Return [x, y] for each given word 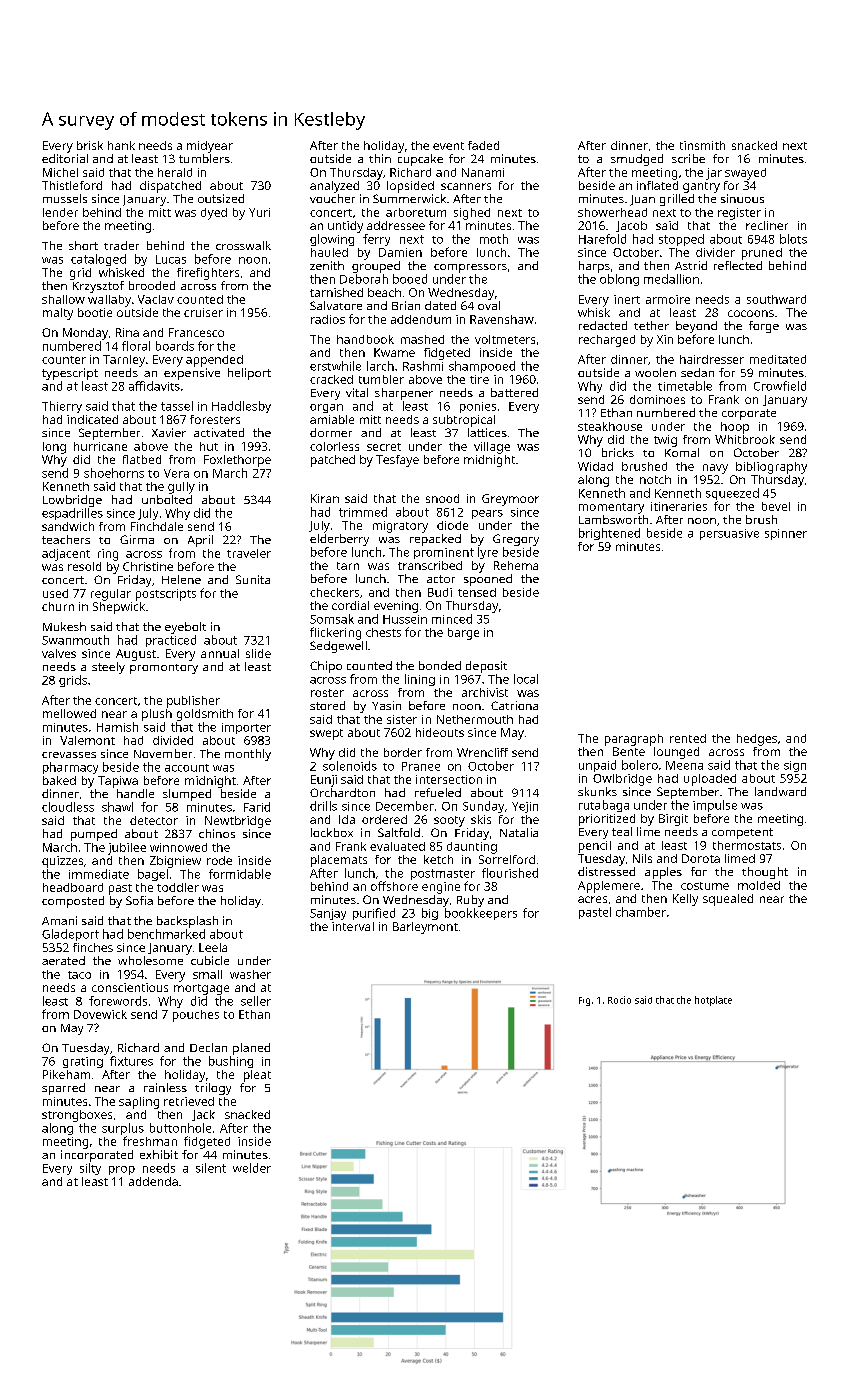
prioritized [607, 820]
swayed [745, 174]
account [187, 768]
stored [327, 705]
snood [442, 498]
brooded [152, 285]
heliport [249, 374]
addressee [396, 225]
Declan [208, 1047]
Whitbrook [745, 439]
